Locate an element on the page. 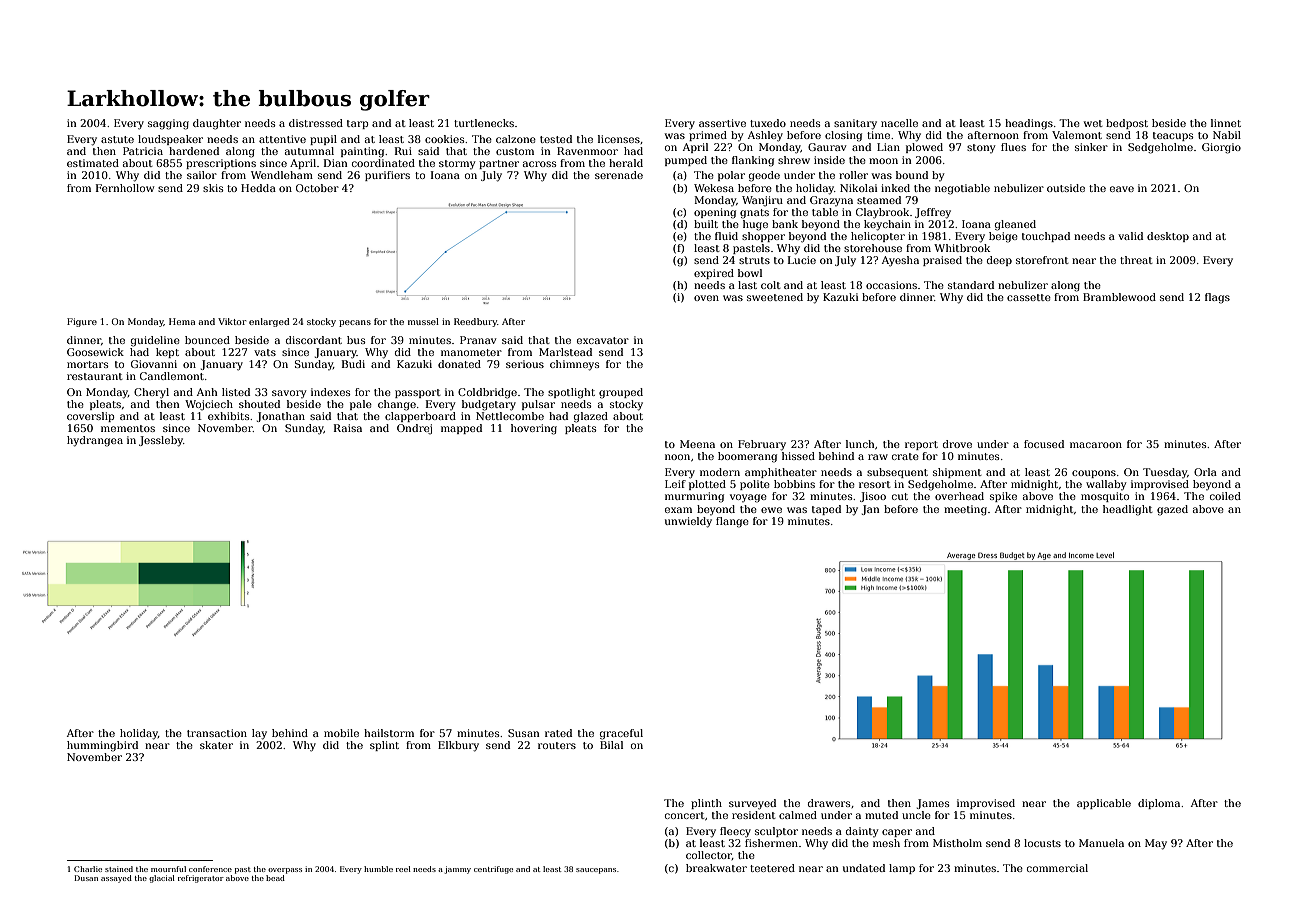 The image size is (1308, 924). Jessleby is located at coordinates (161, 441).
